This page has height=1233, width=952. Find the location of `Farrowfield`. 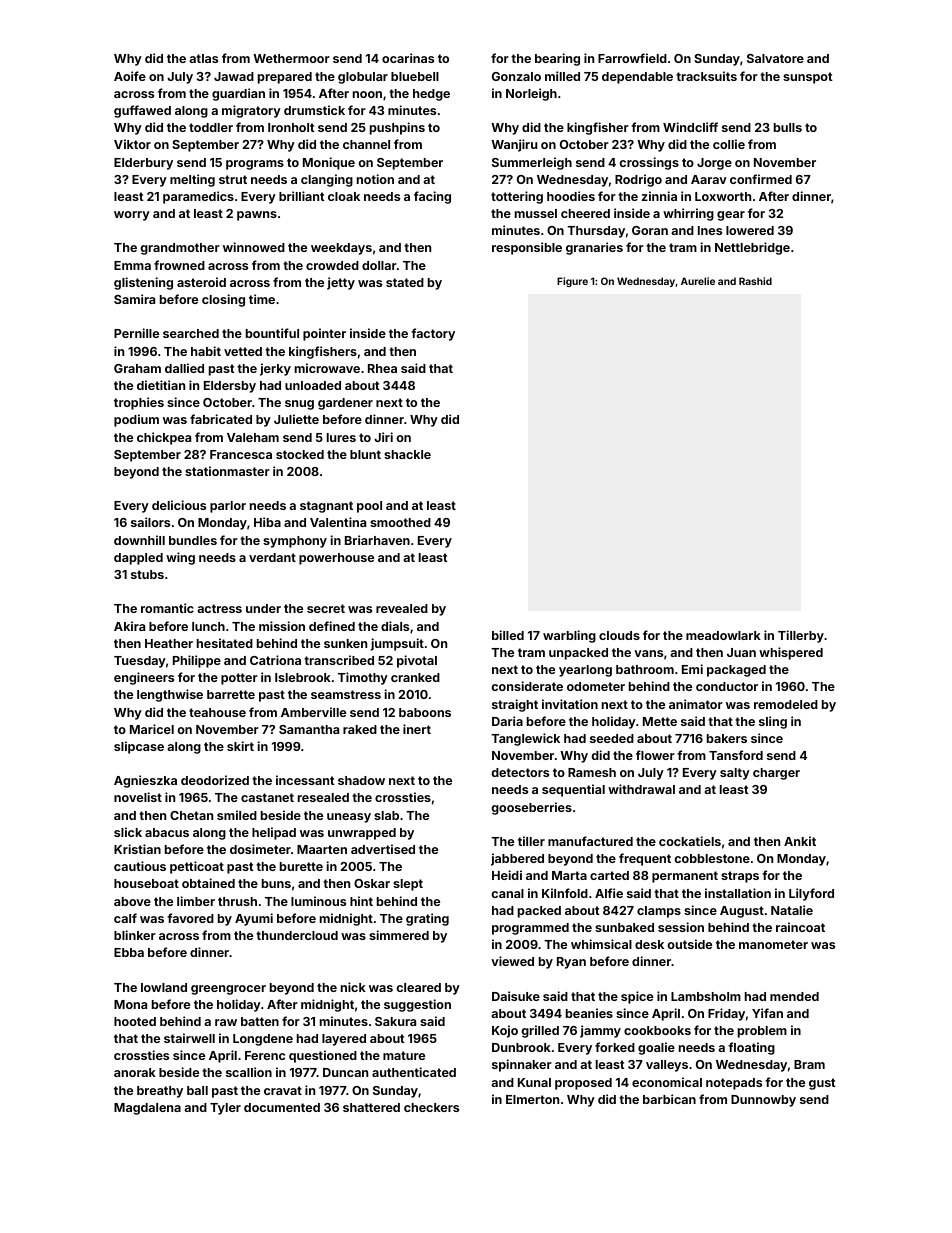

Farrowfield is located at coordinates (632, 58).
